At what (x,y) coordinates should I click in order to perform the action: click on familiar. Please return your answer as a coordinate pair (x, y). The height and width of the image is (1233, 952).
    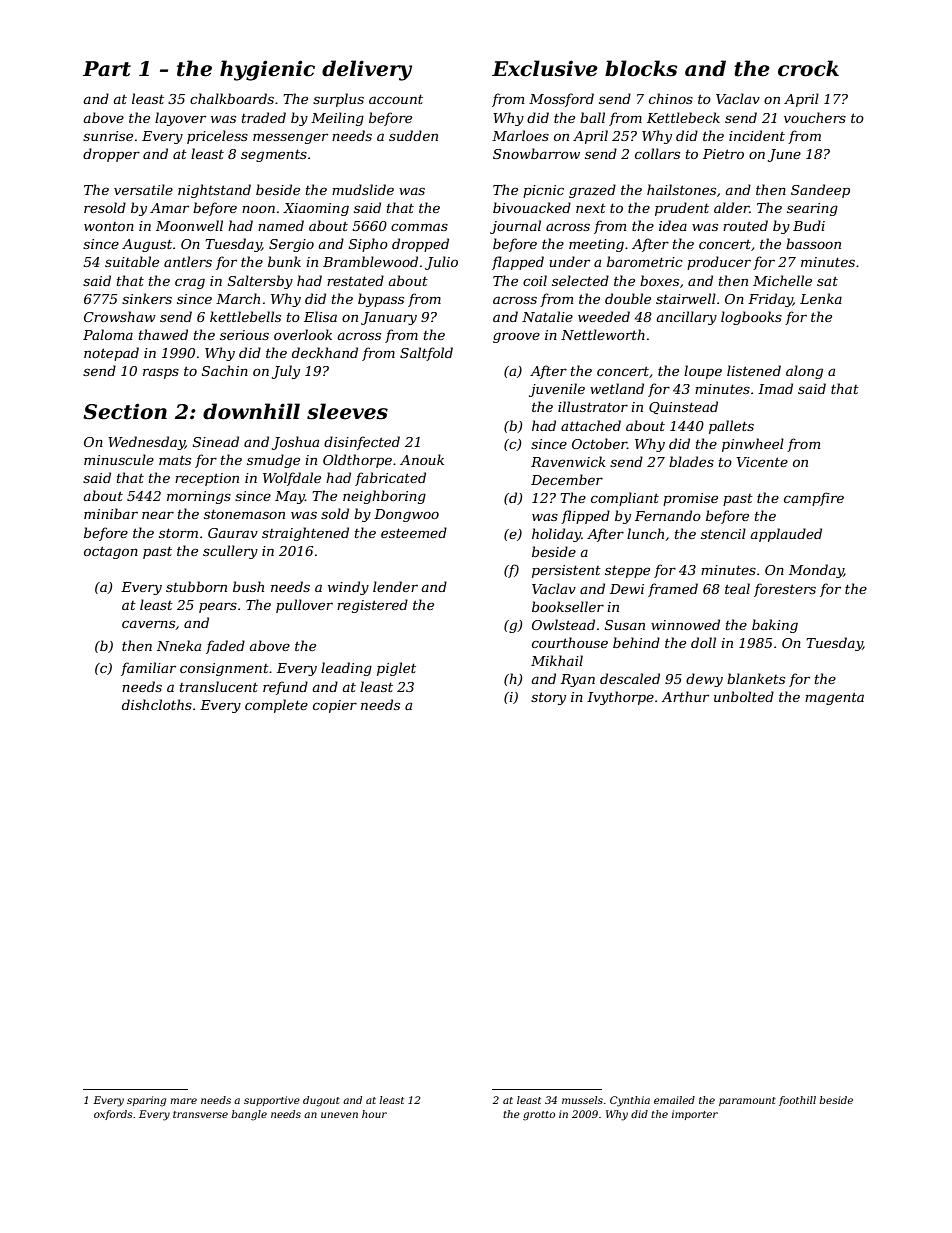
    Looking at the image, I should click on (148, 669).
